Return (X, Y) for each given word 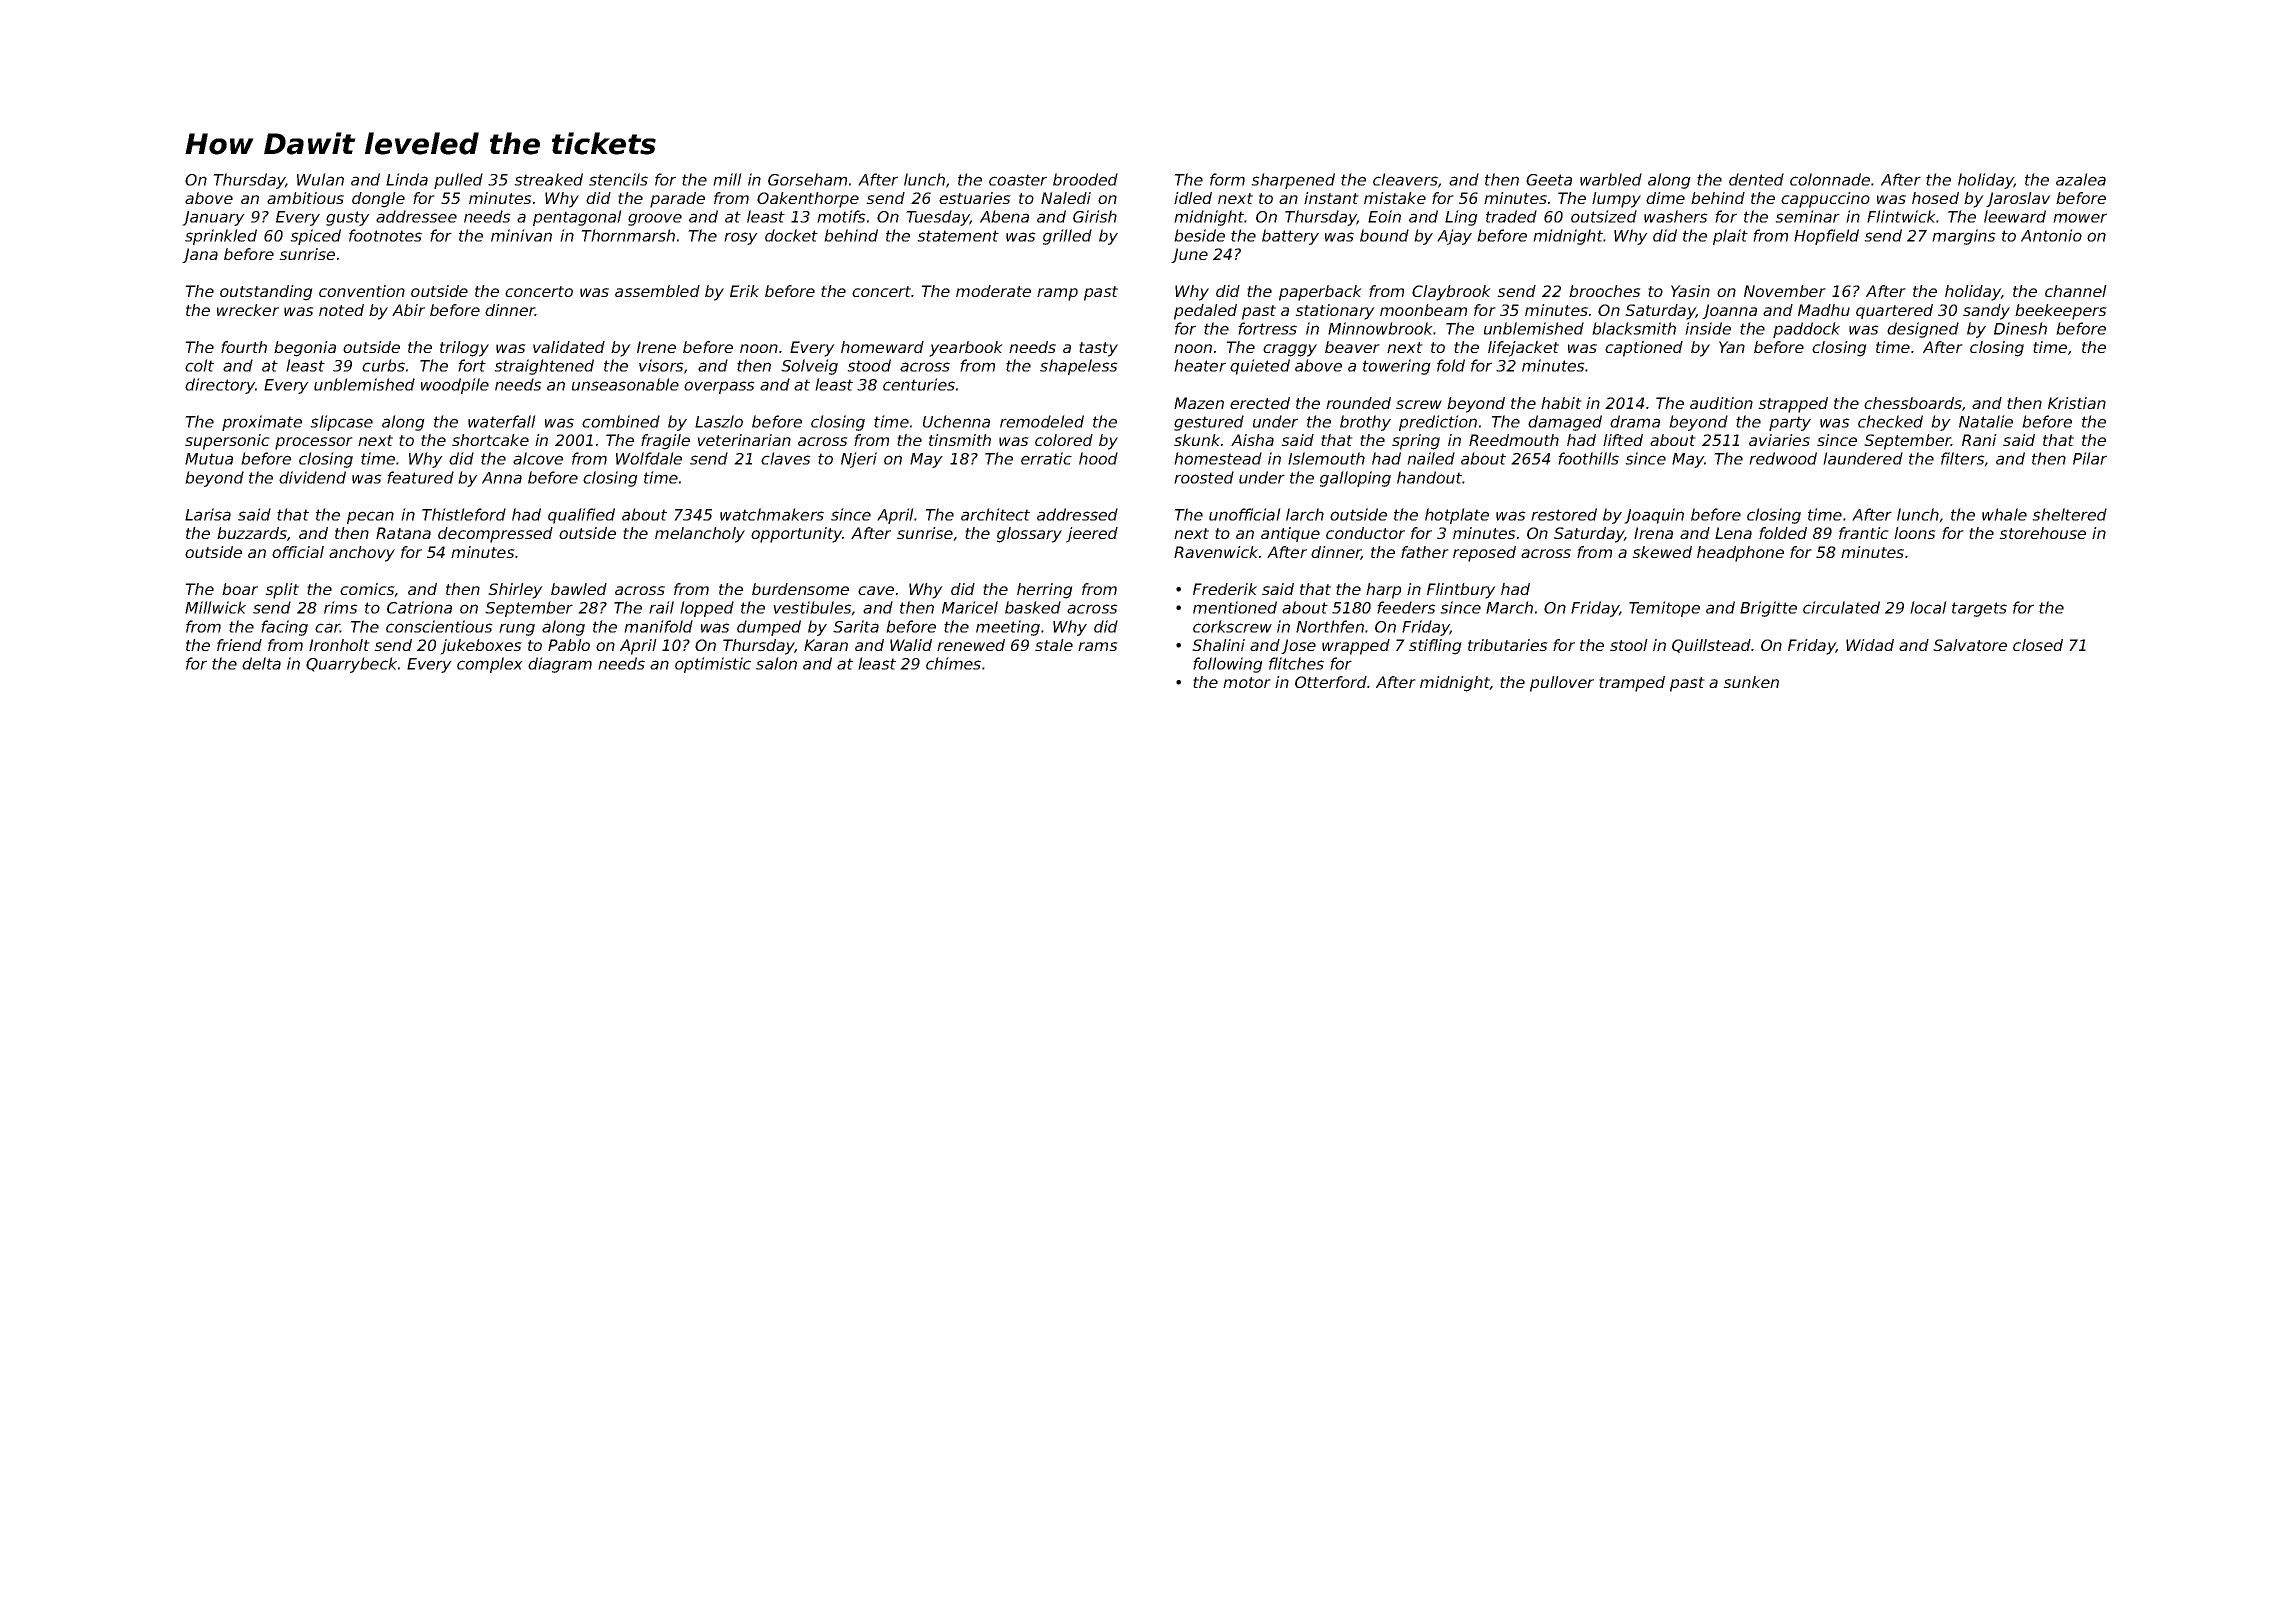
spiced (315, 237)
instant (1331, 198)
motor (1247, 682)
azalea (2081, 179)
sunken (1751, 682)
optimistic (713, 665)
